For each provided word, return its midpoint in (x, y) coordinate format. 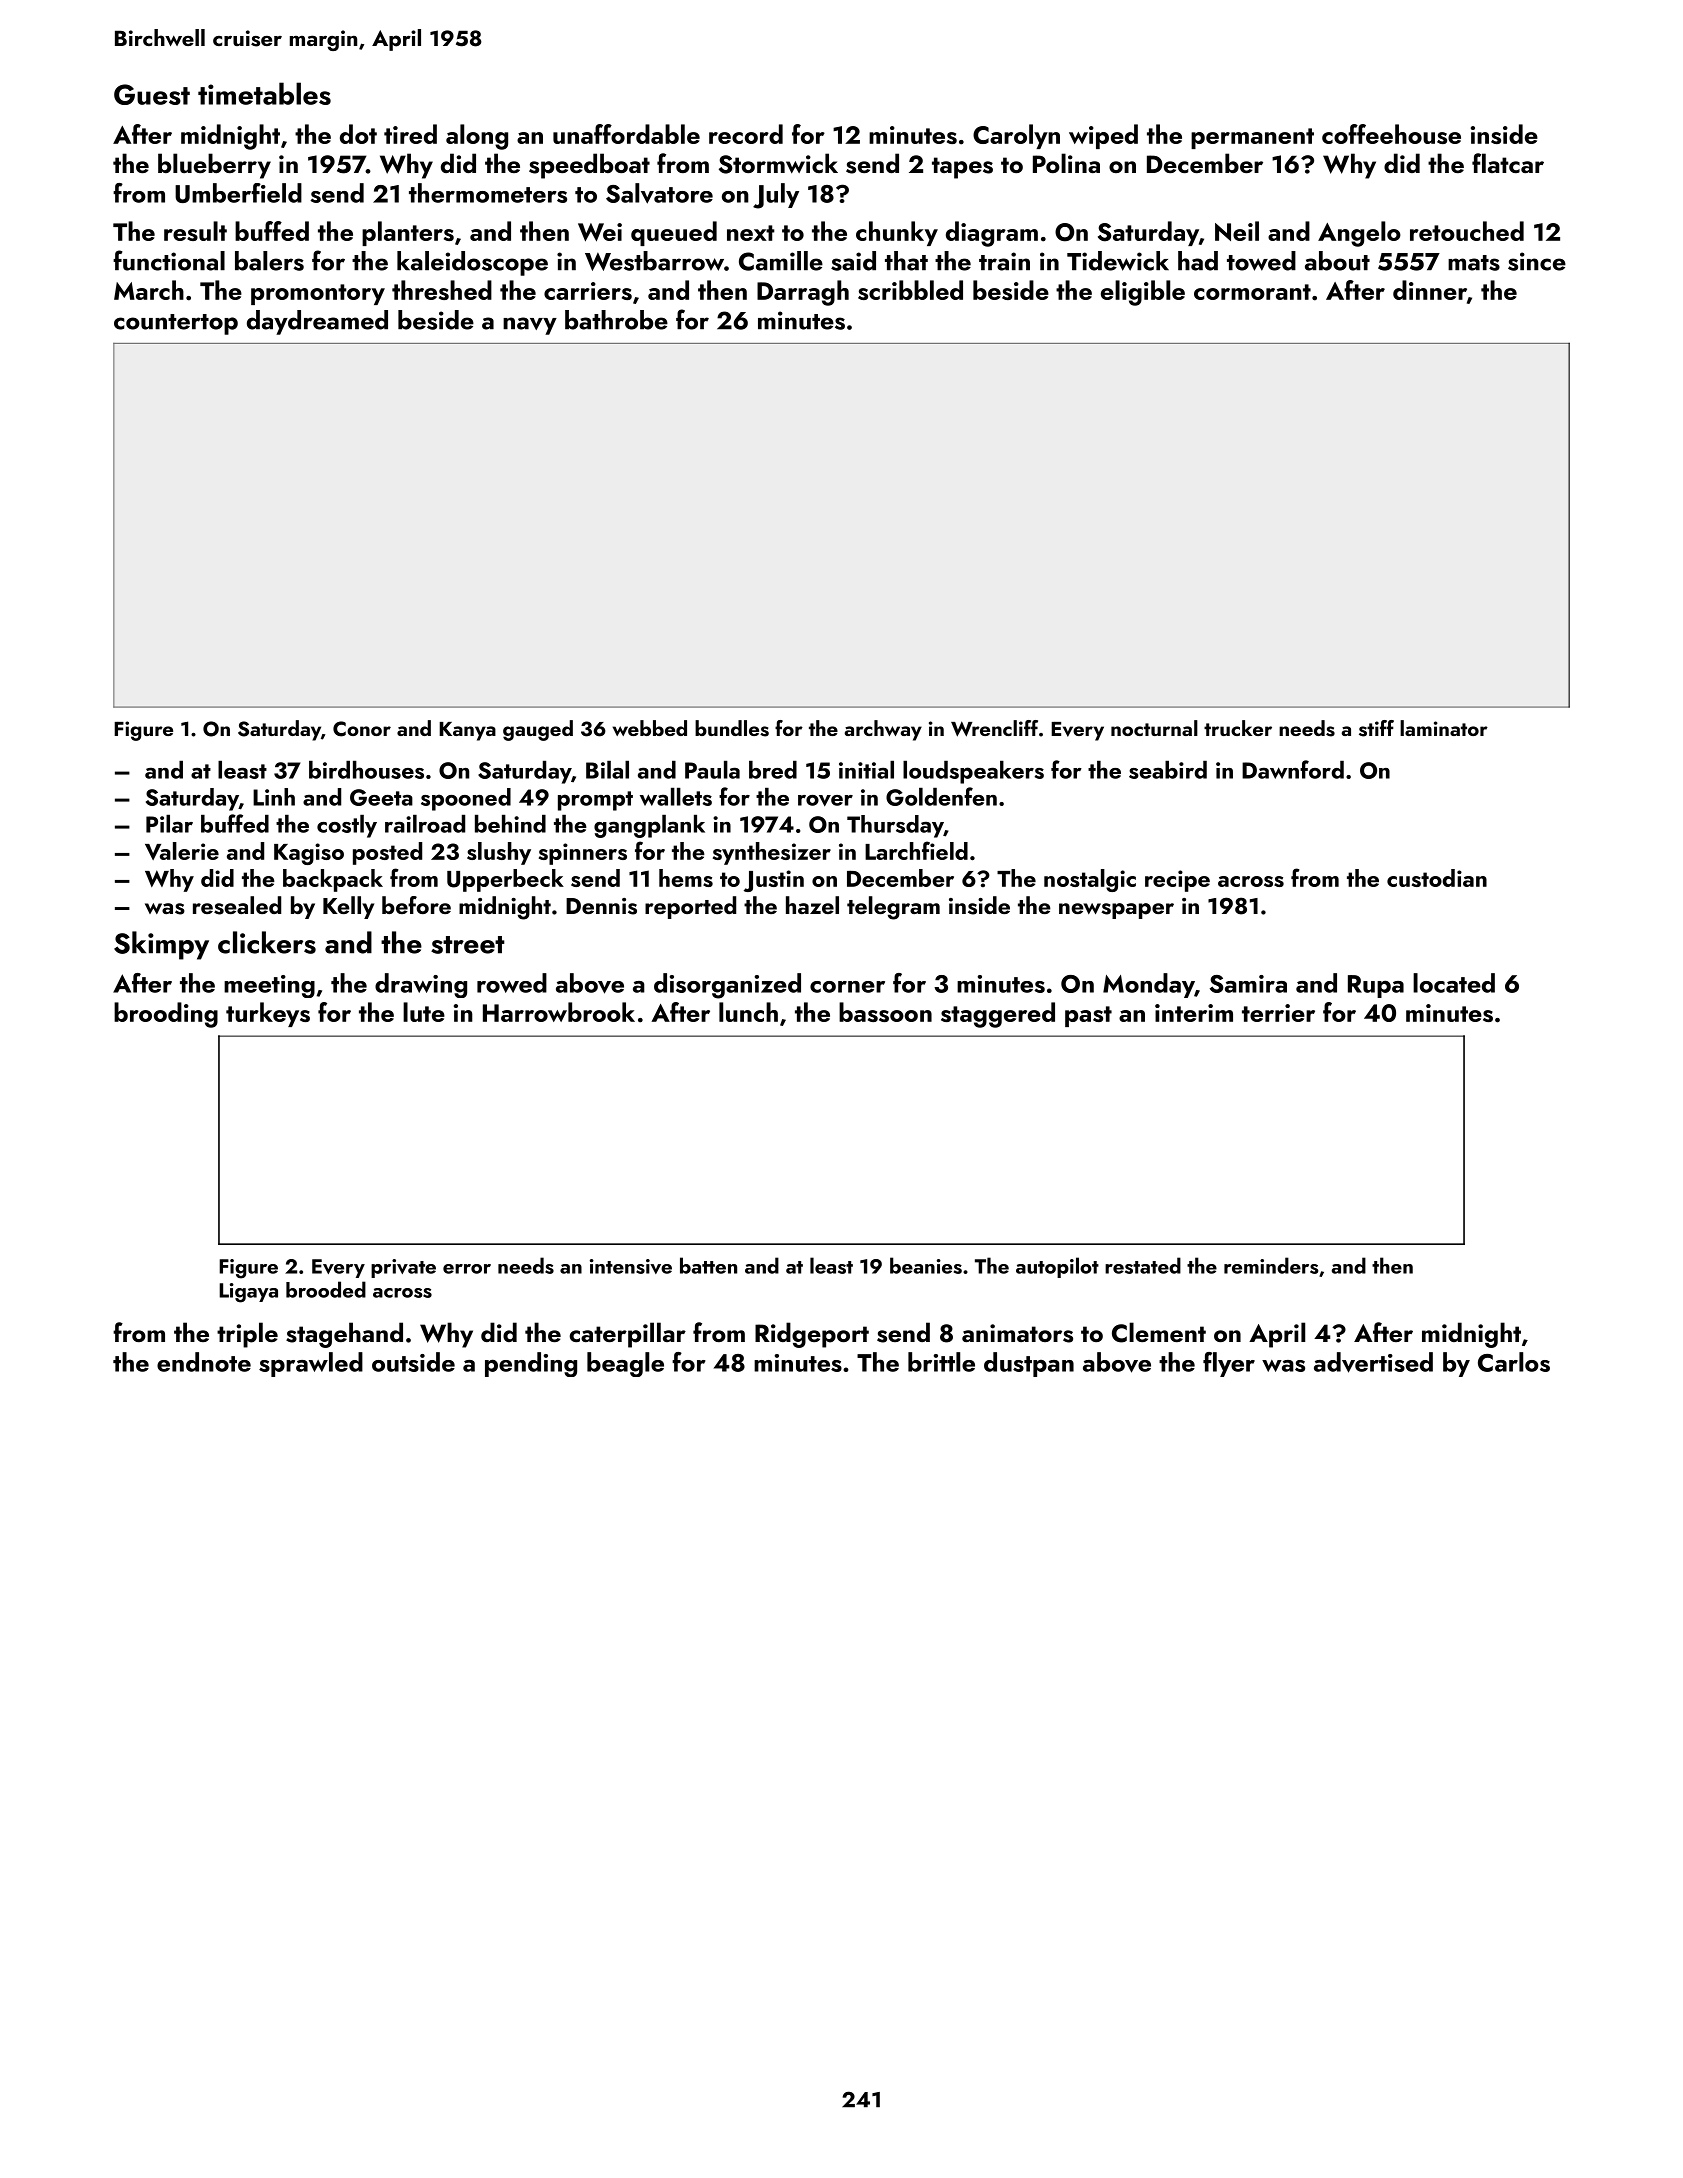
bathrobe (616, 320)
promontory (318, 294)
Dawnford (1293, 769)
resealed (237, 905)
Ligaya (248, 1293)
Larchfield (916, 850)
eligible (1143, 293)
